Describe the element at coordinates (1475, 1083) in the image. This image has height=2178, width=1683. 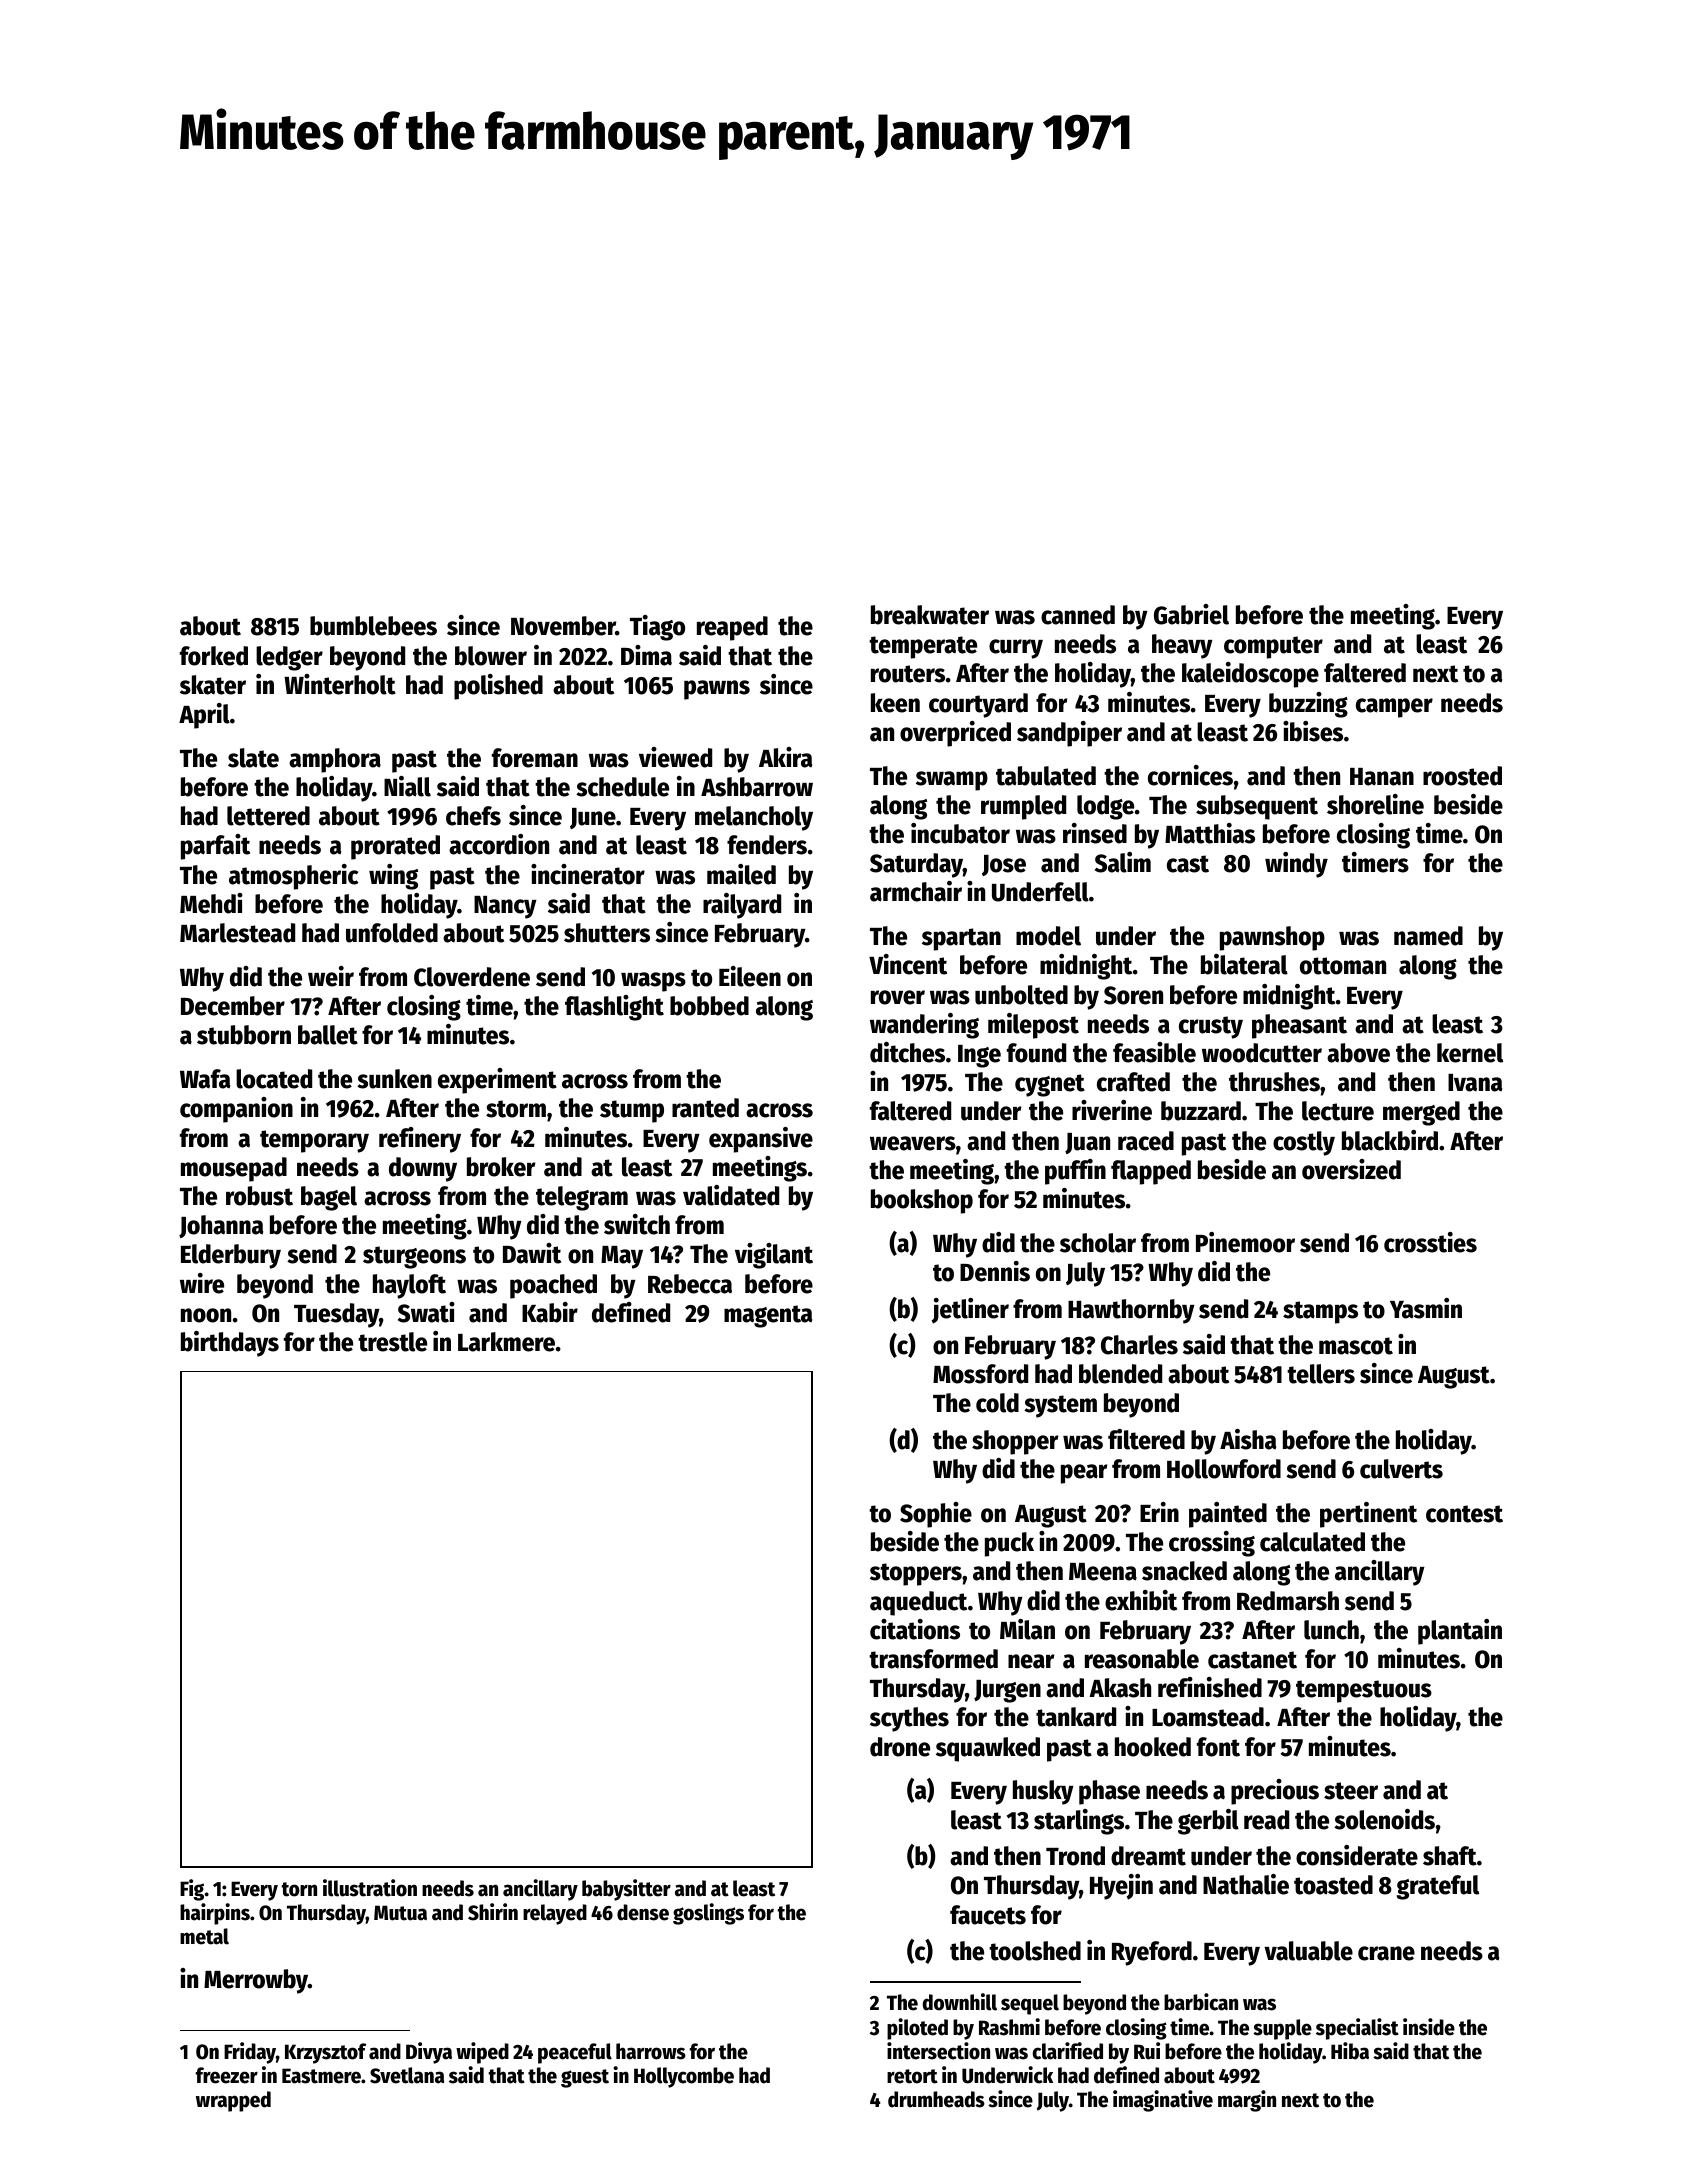
I see `Ivana` at that location.
